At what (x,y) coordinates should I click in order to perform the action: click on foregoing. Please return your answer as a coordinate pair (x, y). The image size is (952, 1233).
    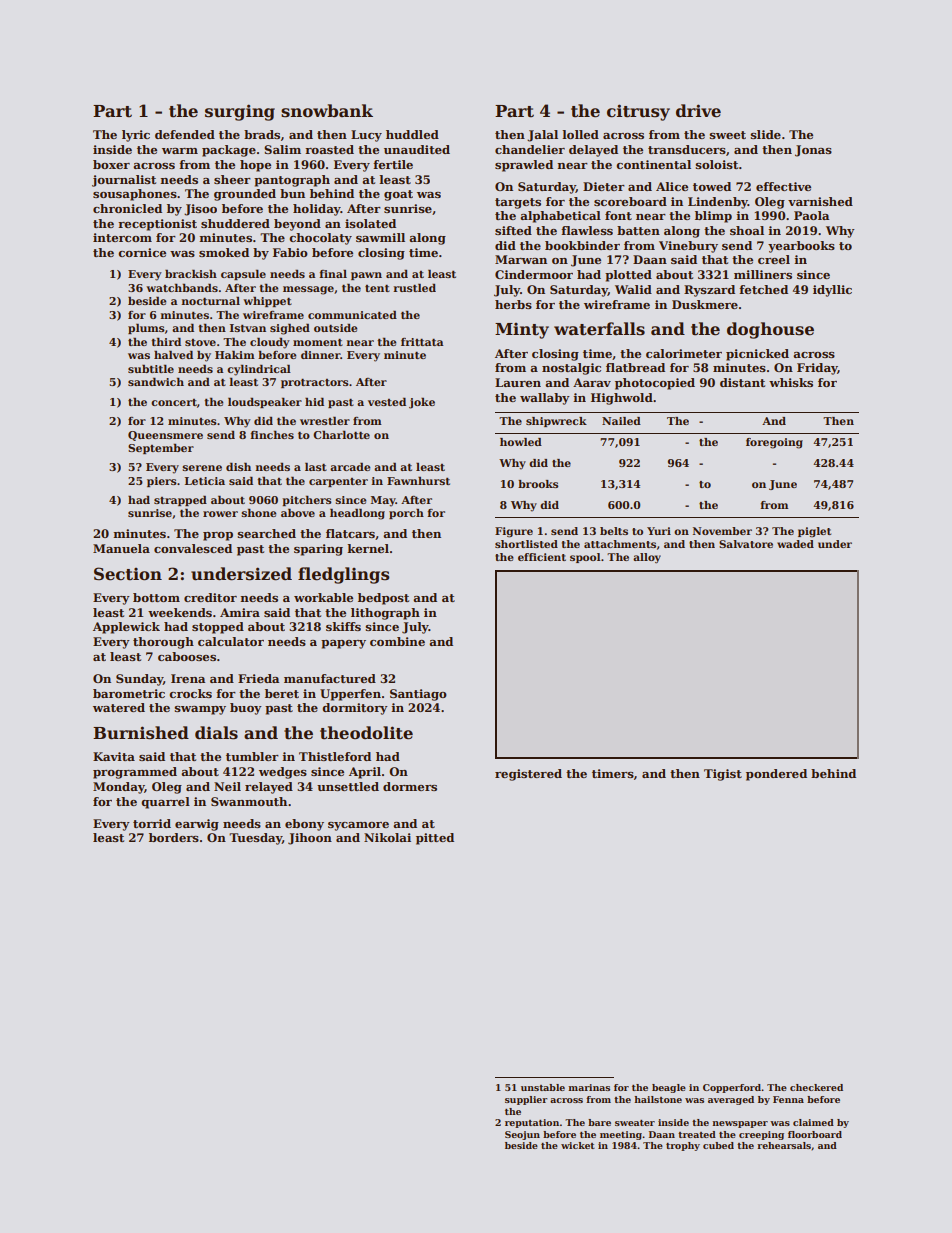
    Looking at the image, I should click on (774, 443).
